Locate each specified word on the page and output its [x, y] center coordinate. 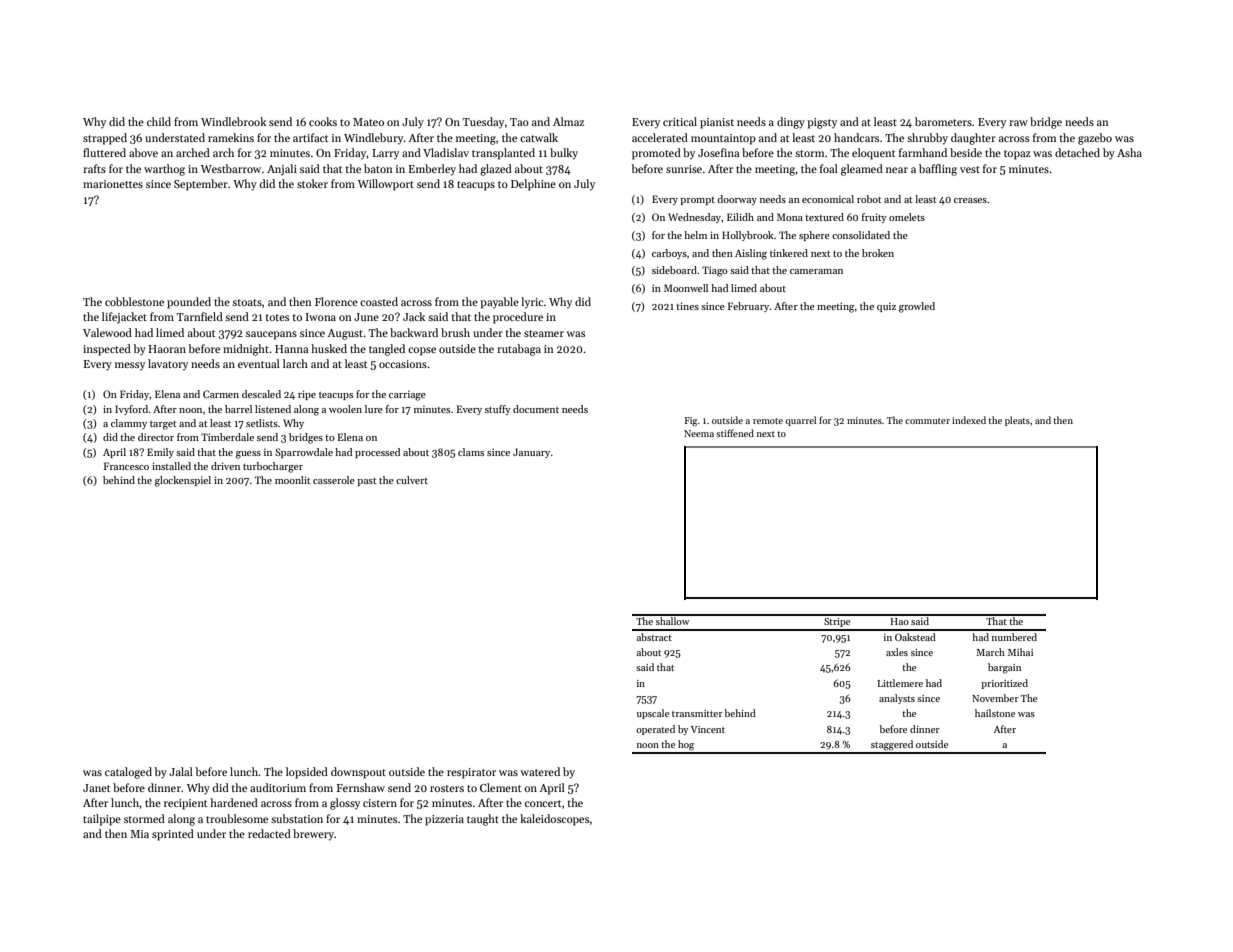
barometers [943, 121]
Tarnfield [200, 316]
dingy [791, 123]
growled [917, 307]
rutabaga [519, 350]
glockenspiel [183, 481]
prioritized [1004, 684]
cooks [323, 121]
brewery [313, 835]
